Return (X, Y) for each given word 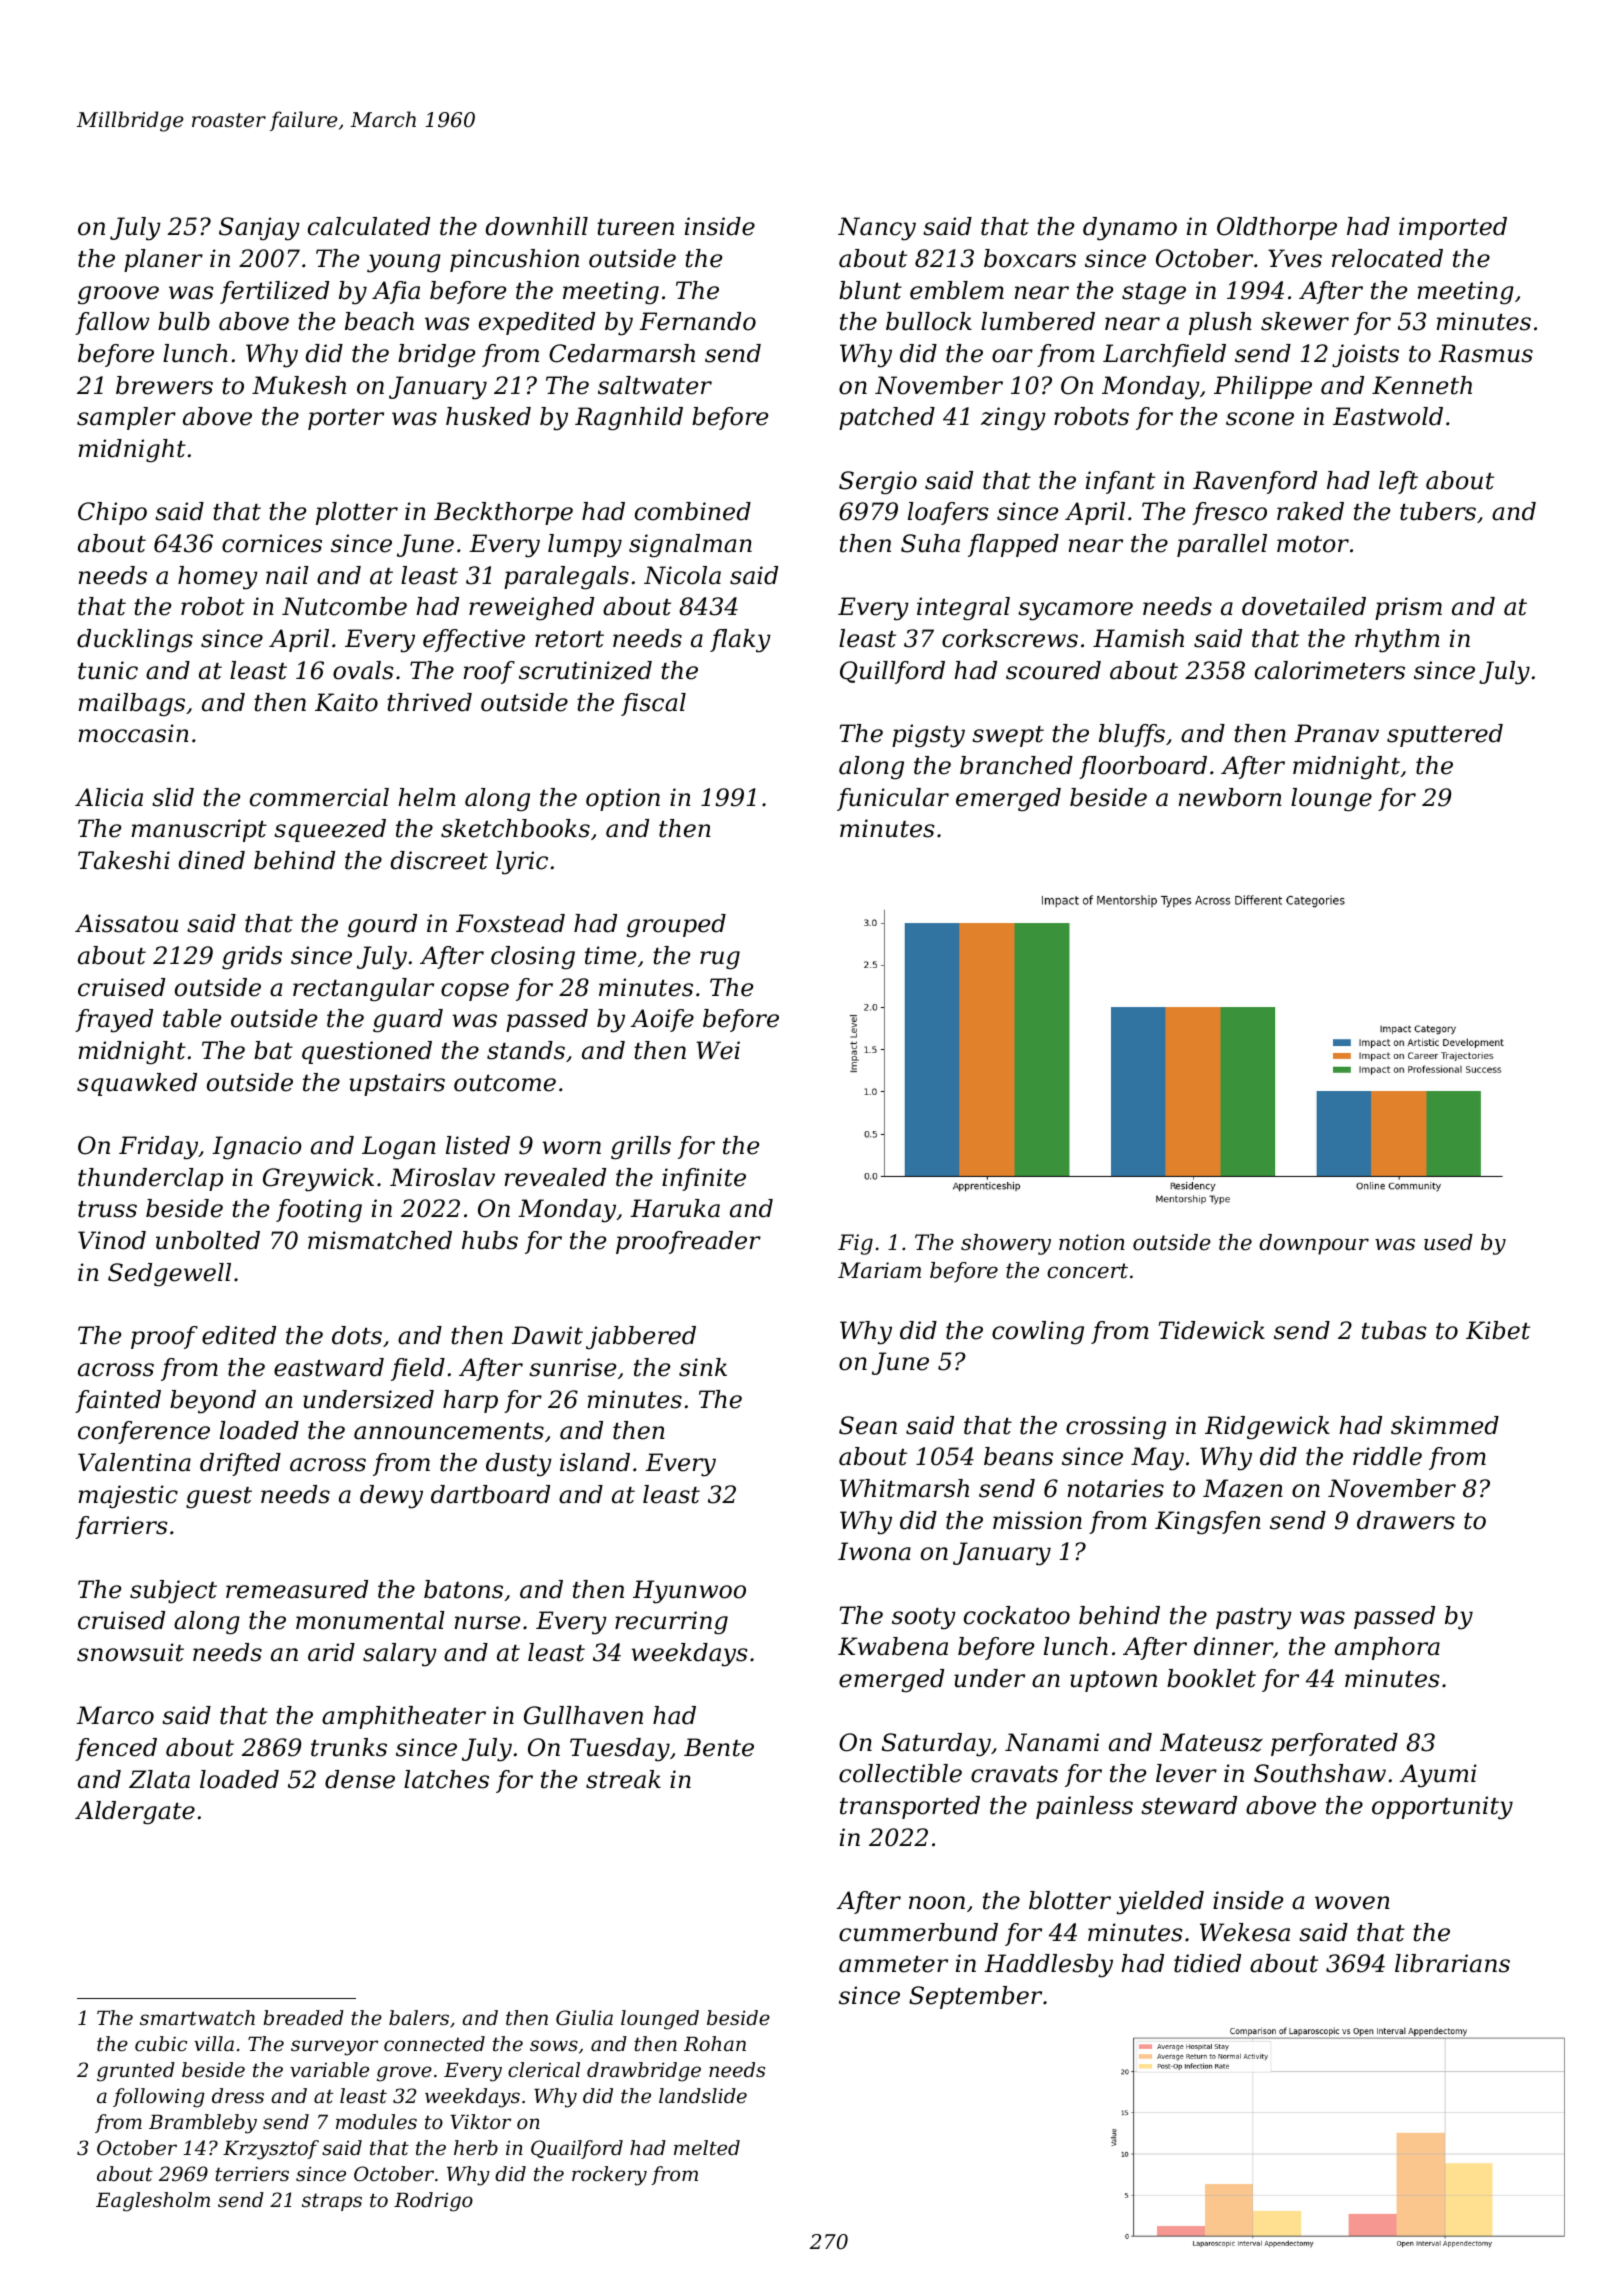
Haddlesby (1048, 1966)
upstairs (397, 1084)
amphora (1387, 1648)
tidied (1207, 1963)
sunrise (572, 1367)
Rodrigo (433, 2202)
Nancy (877, 229)
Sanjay (259, 229)
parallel (1222, 545)
